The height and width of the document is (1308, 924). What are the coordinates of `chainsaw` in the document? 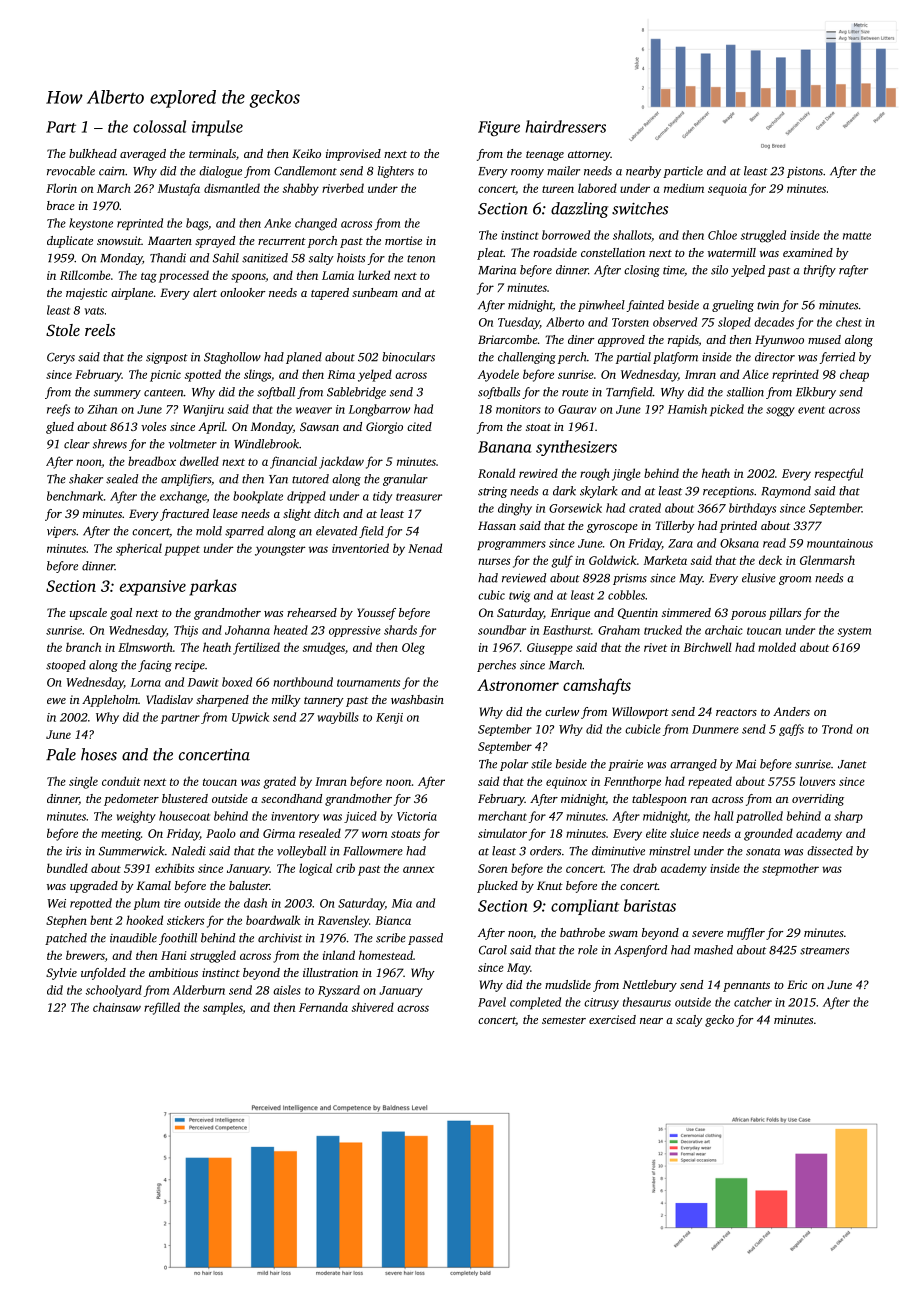 It's located at (117, 1007).
